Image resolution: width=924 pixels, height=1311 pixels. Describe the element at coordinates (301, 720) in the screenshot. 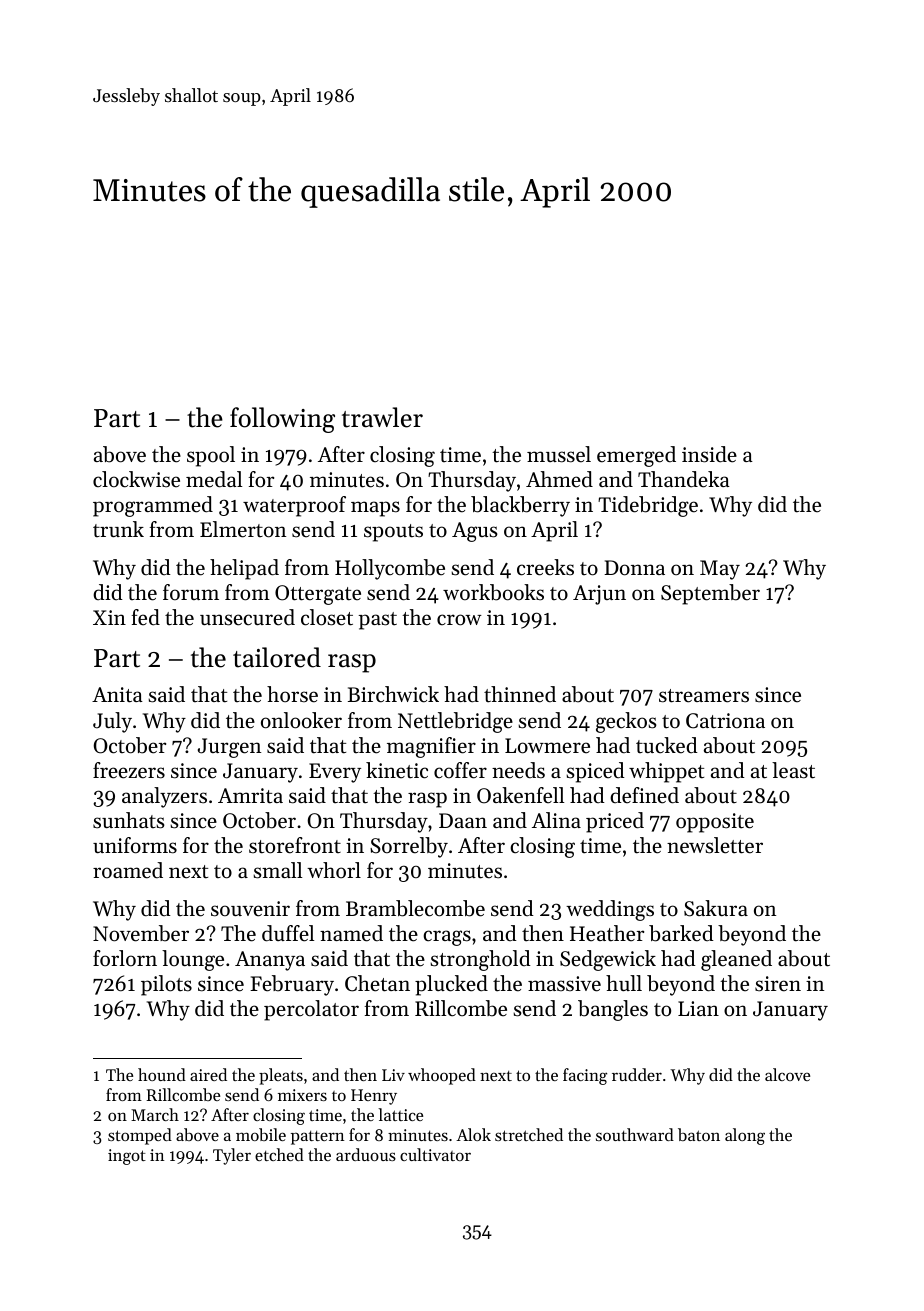

I see `onlooker` at that location.
